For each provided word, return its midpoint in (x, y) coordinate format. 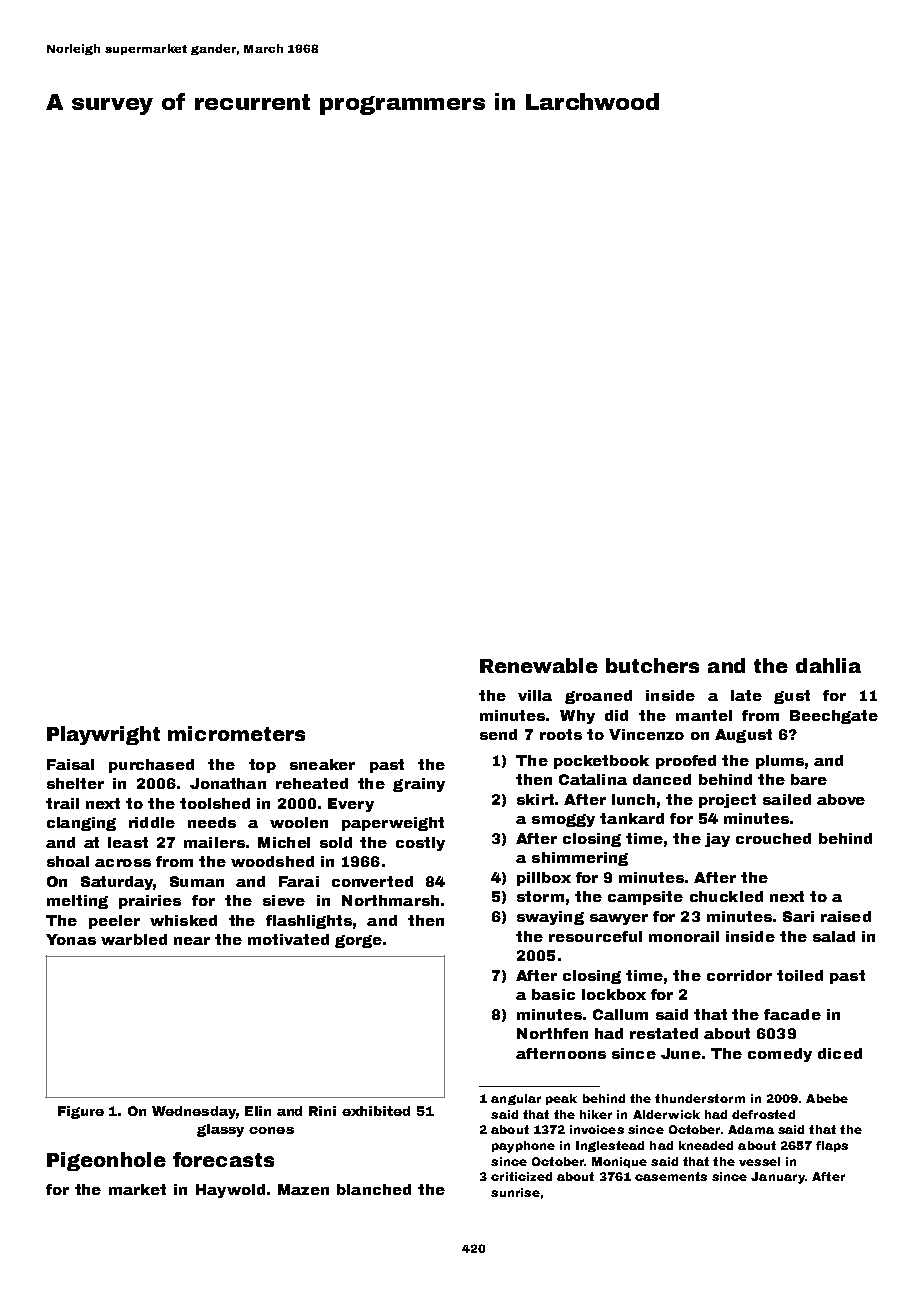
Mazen (303, 1189)
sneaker (322, 764)
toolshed (215, 803)
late (746, 695)
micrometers (236, 733)
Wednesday (194, 1112)
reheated (312, 783)
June (681, 1053)
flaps (832, 1146)
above (841, 799)
